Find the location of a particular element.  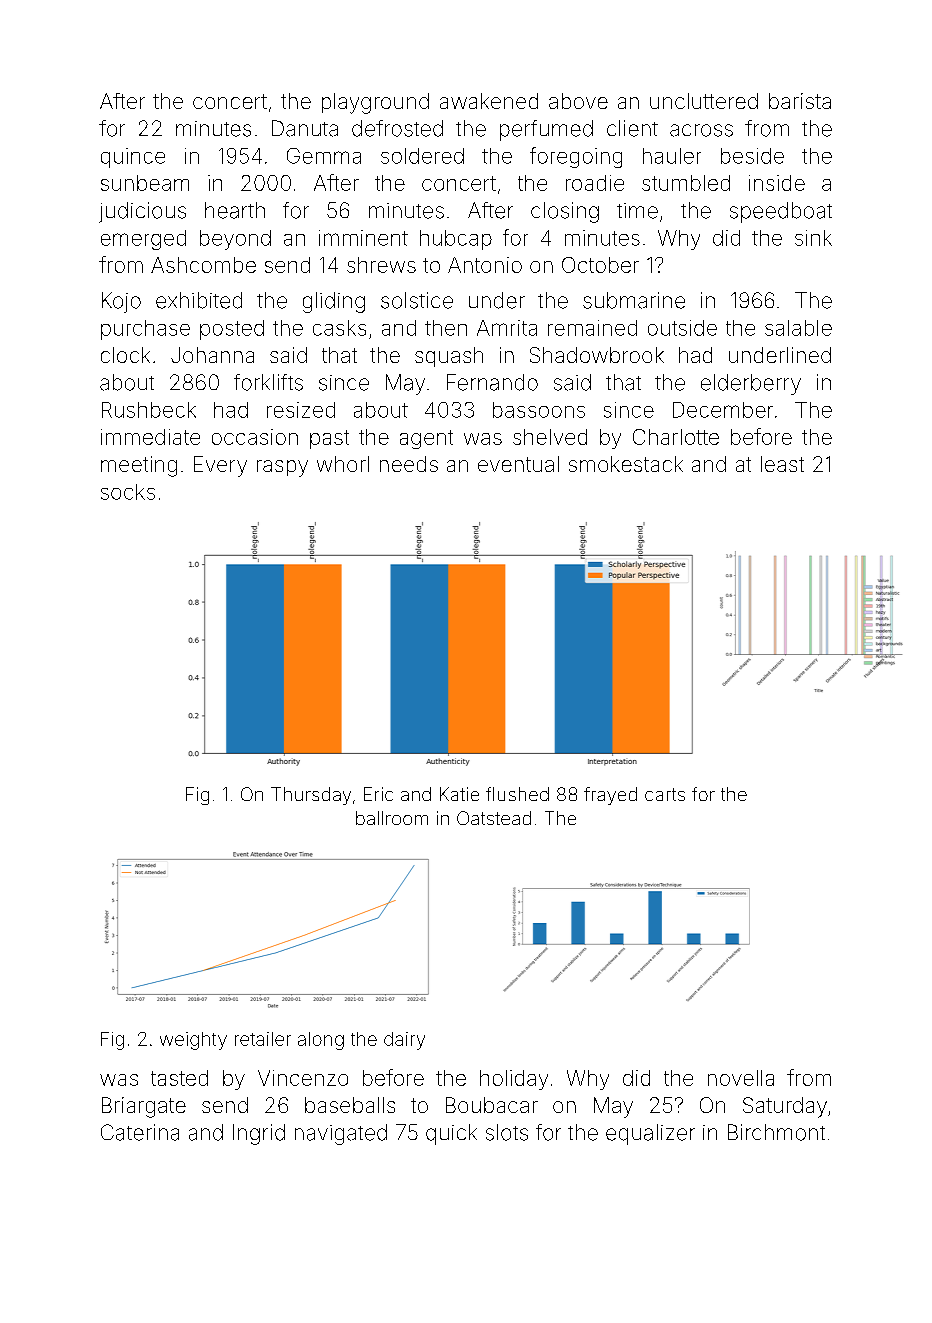

smokestack is located at coordinates (626, 464).
